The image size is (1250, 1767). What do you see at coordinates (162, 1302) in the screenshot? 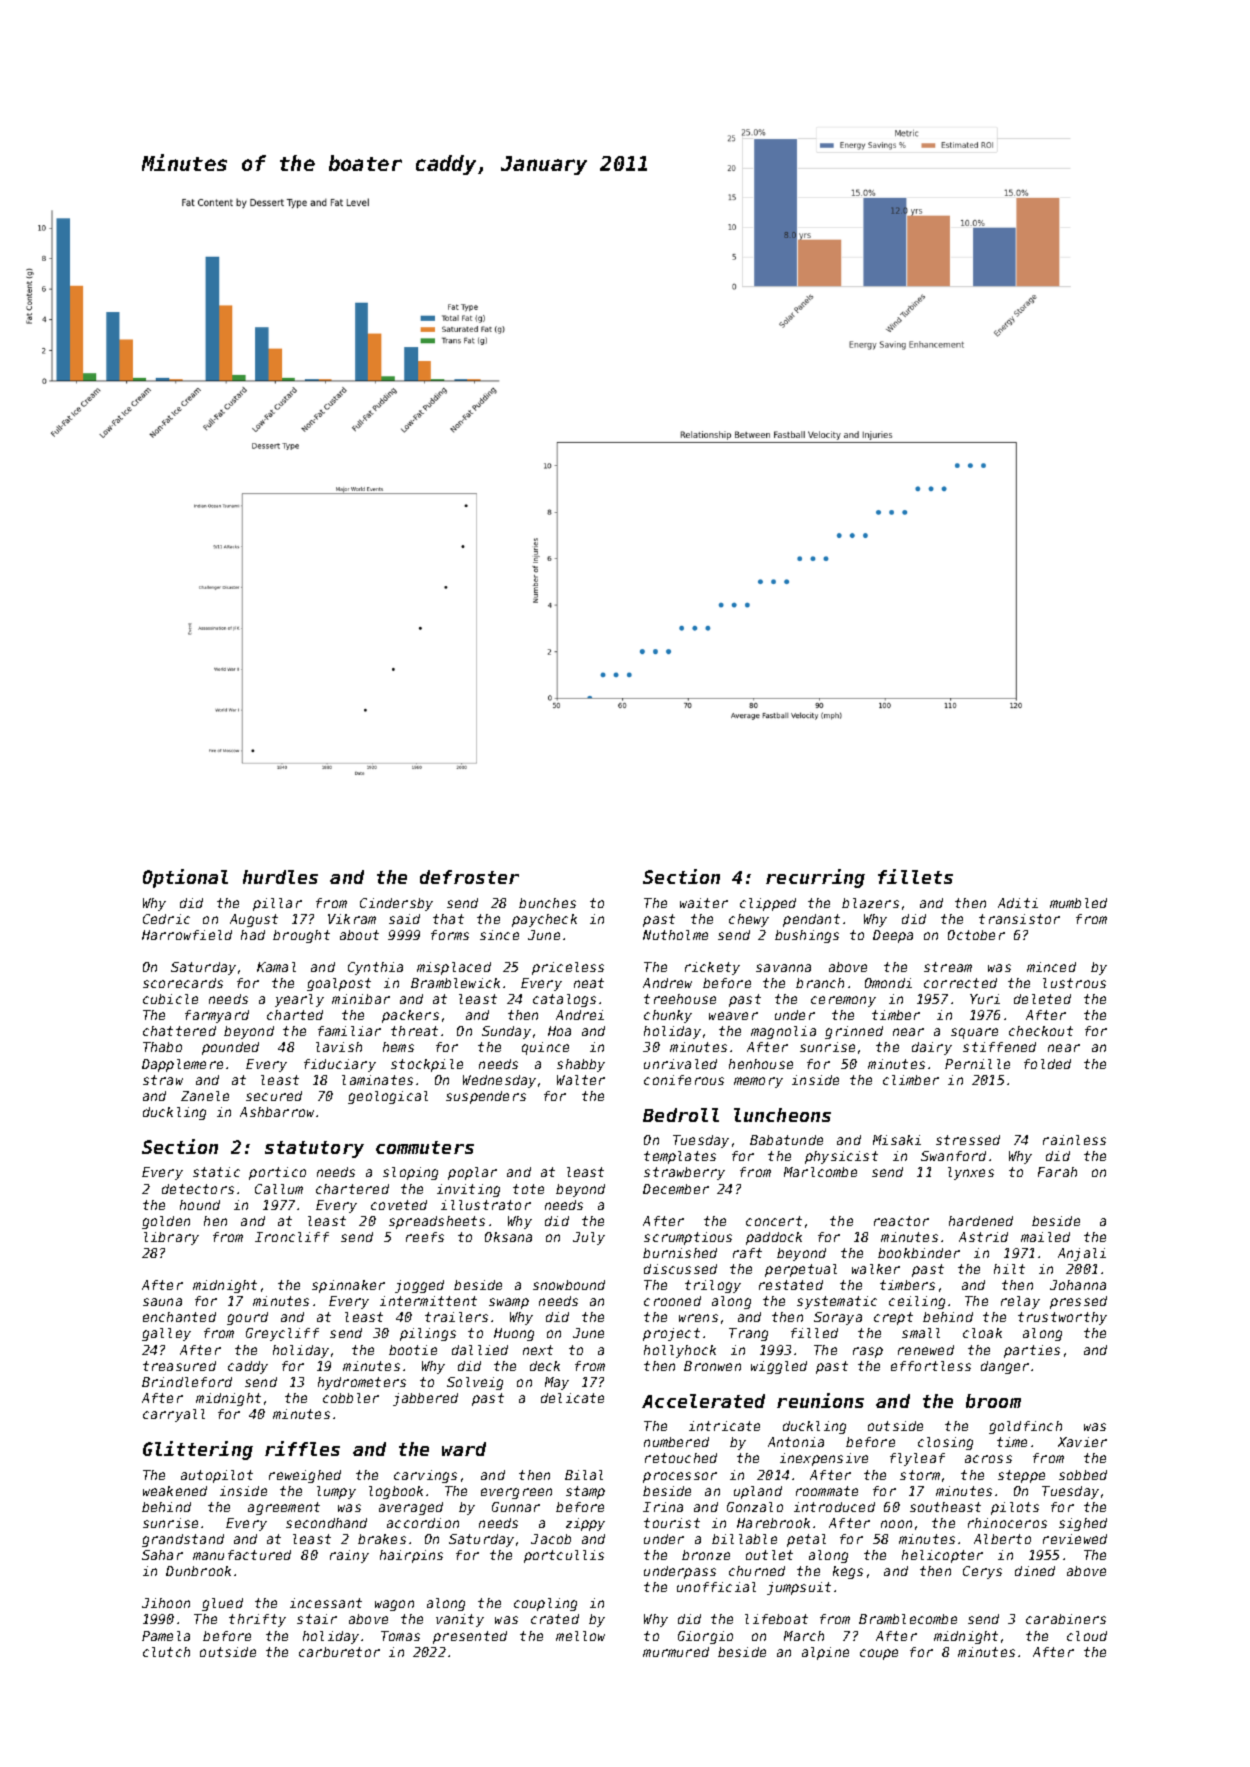
I see `sauna` at bounding box center [162, 1302].
